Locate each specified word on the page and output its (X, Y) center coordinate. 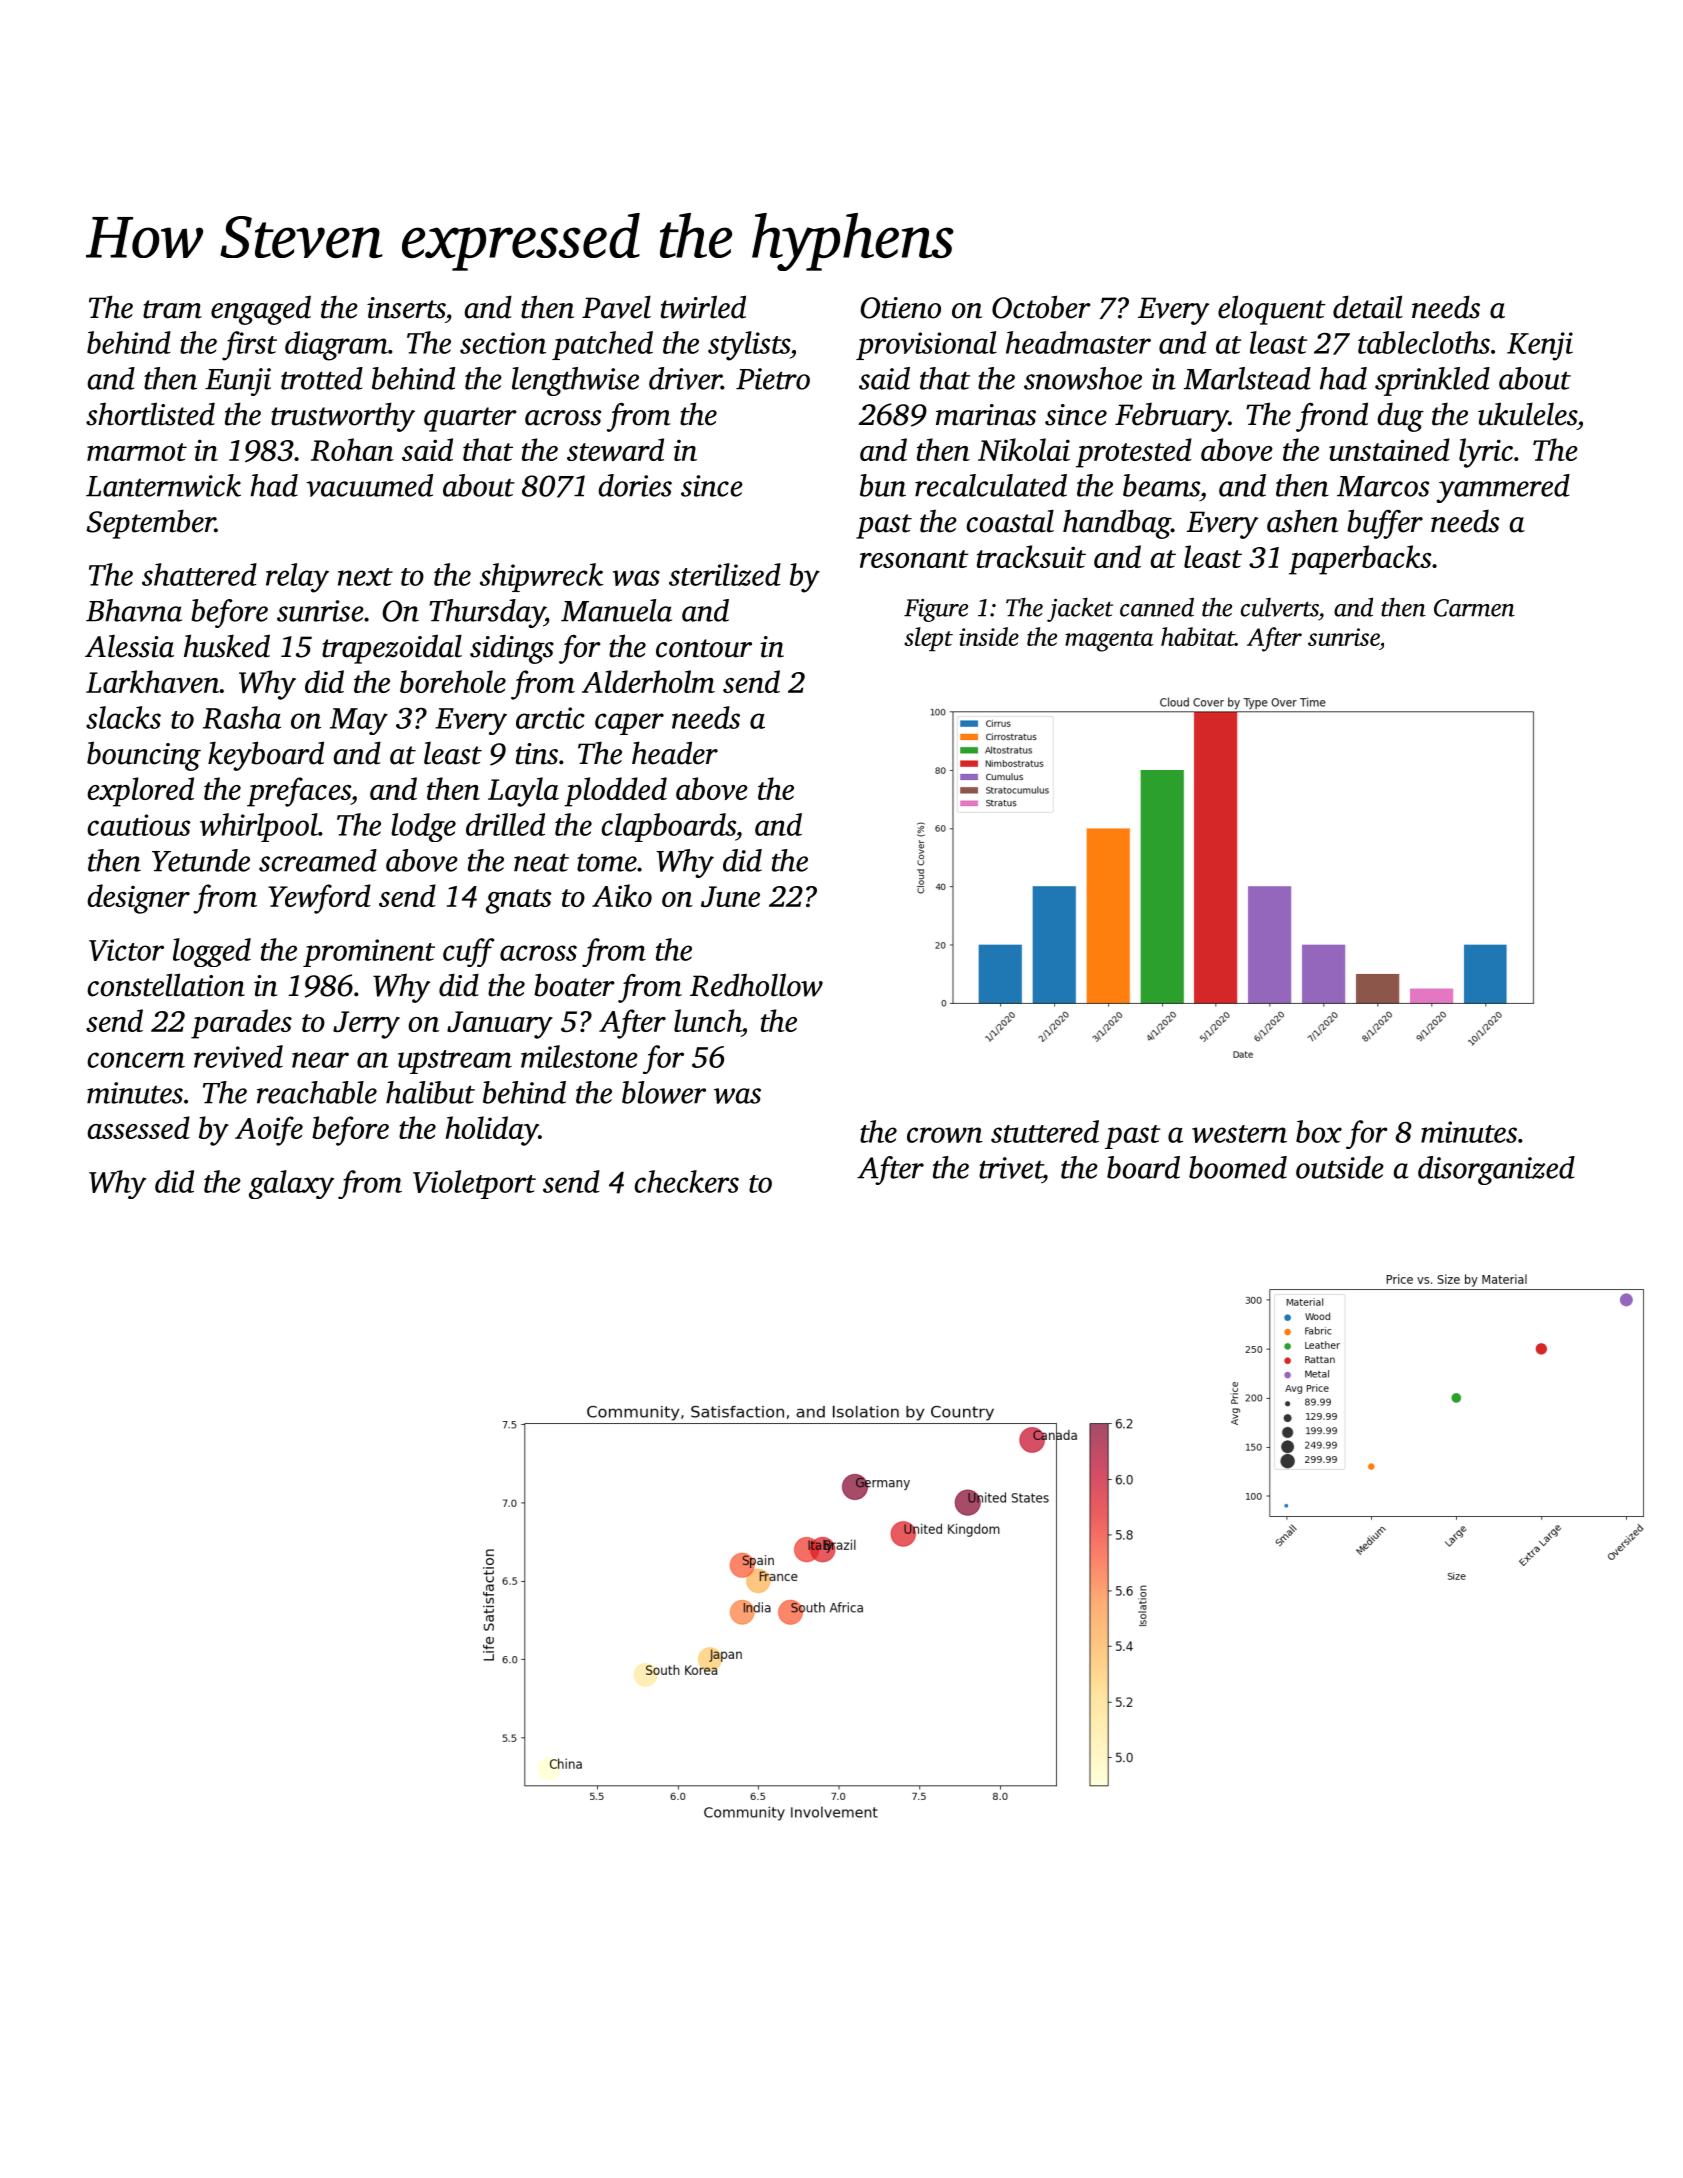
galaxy (291, 1184)
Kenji (1540, 346)
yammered (1503, 488)
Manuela (616, 610)
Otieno (900, 308)
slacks (123, 717)
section (503, 343)
